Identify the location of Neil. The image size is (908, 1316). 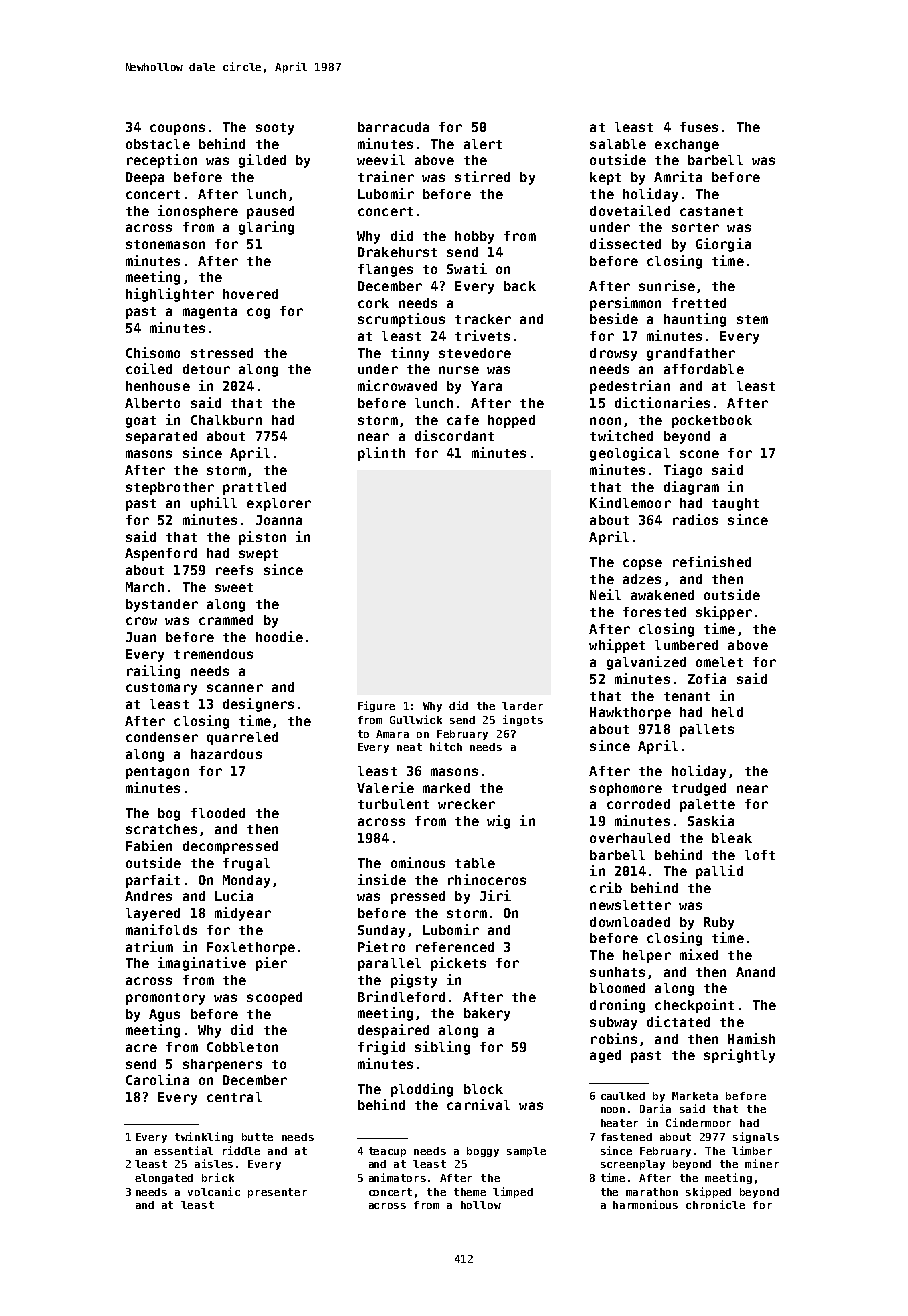
(605, 594).
